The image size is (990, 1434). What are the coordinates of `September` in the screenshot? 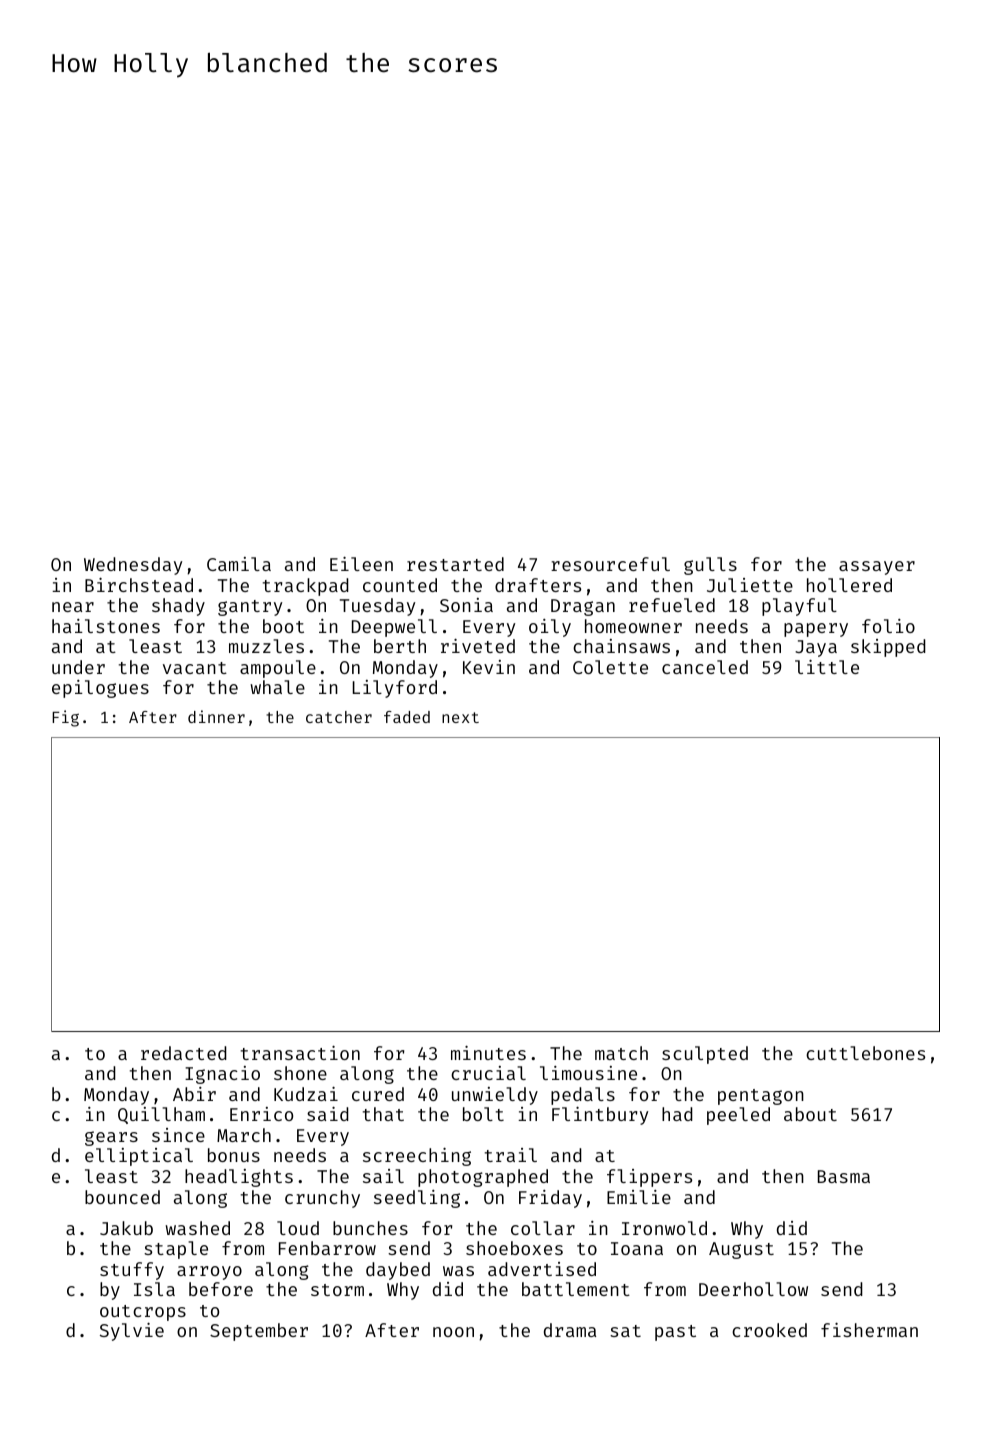 It's located at (259, 1332).
